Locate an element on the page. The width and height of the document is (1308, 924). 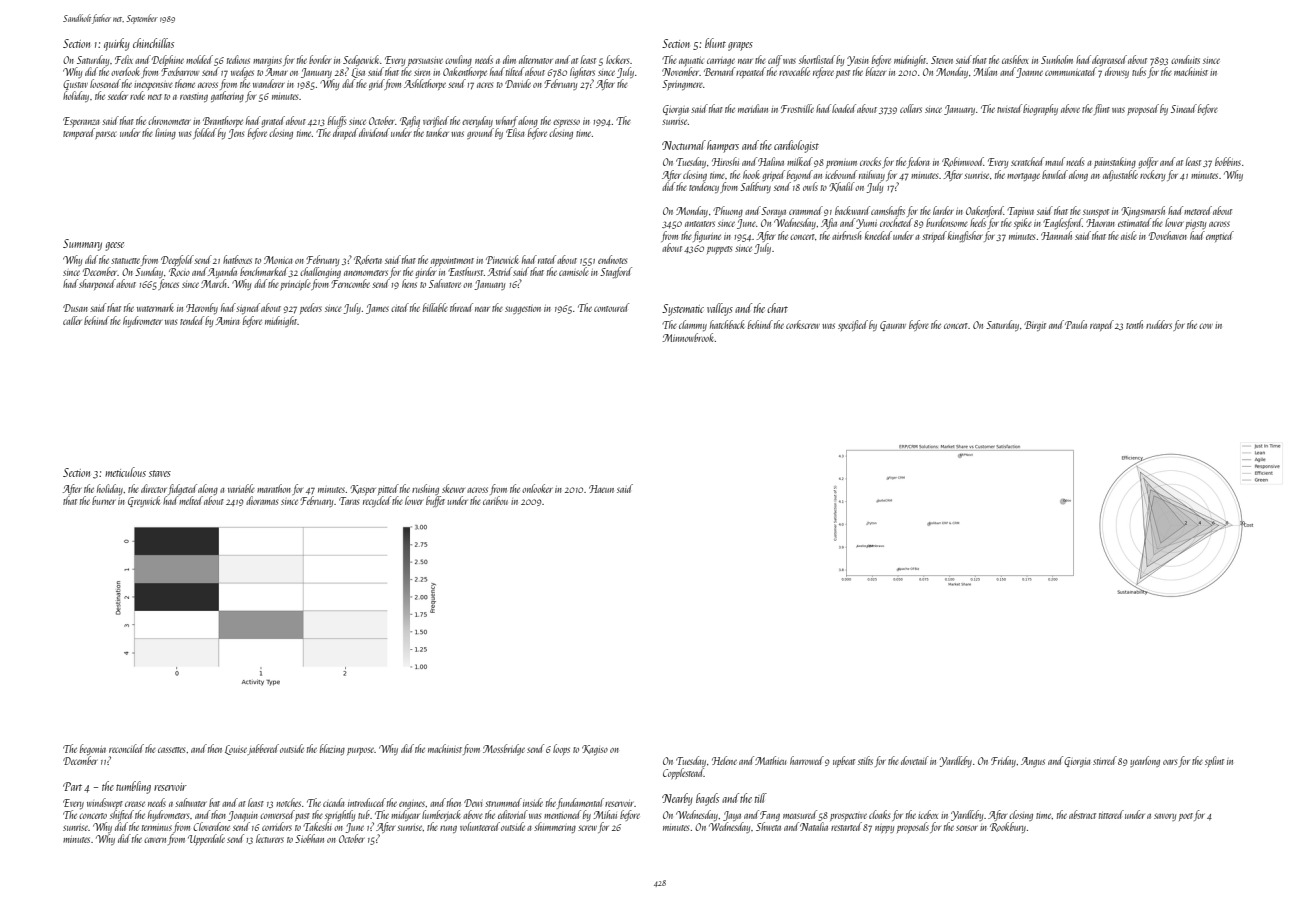
onlooker is located at coordinates (537, 488).
